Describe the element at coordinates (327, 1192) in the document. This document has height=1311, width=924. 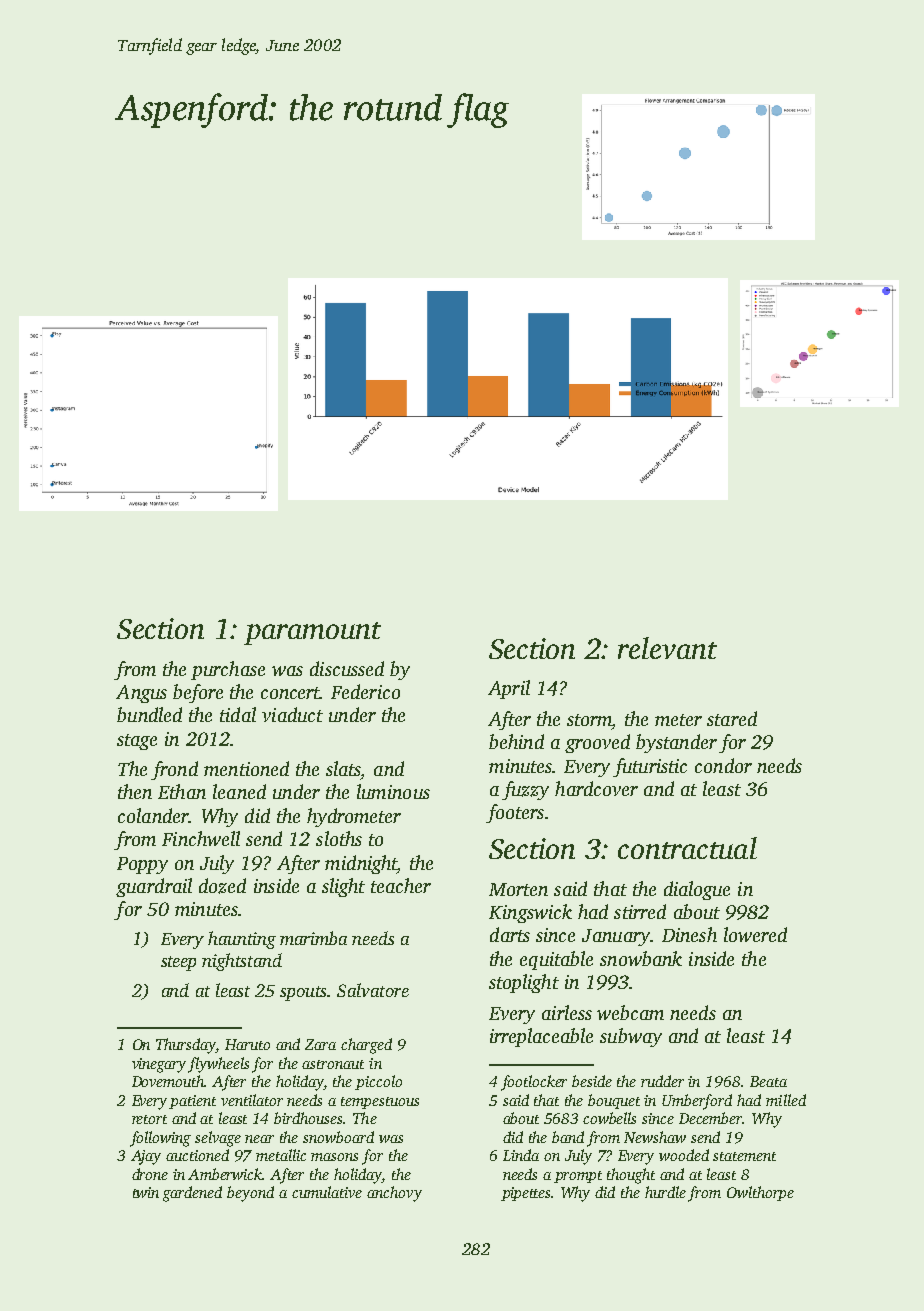
I see `cumulative` at that location.
